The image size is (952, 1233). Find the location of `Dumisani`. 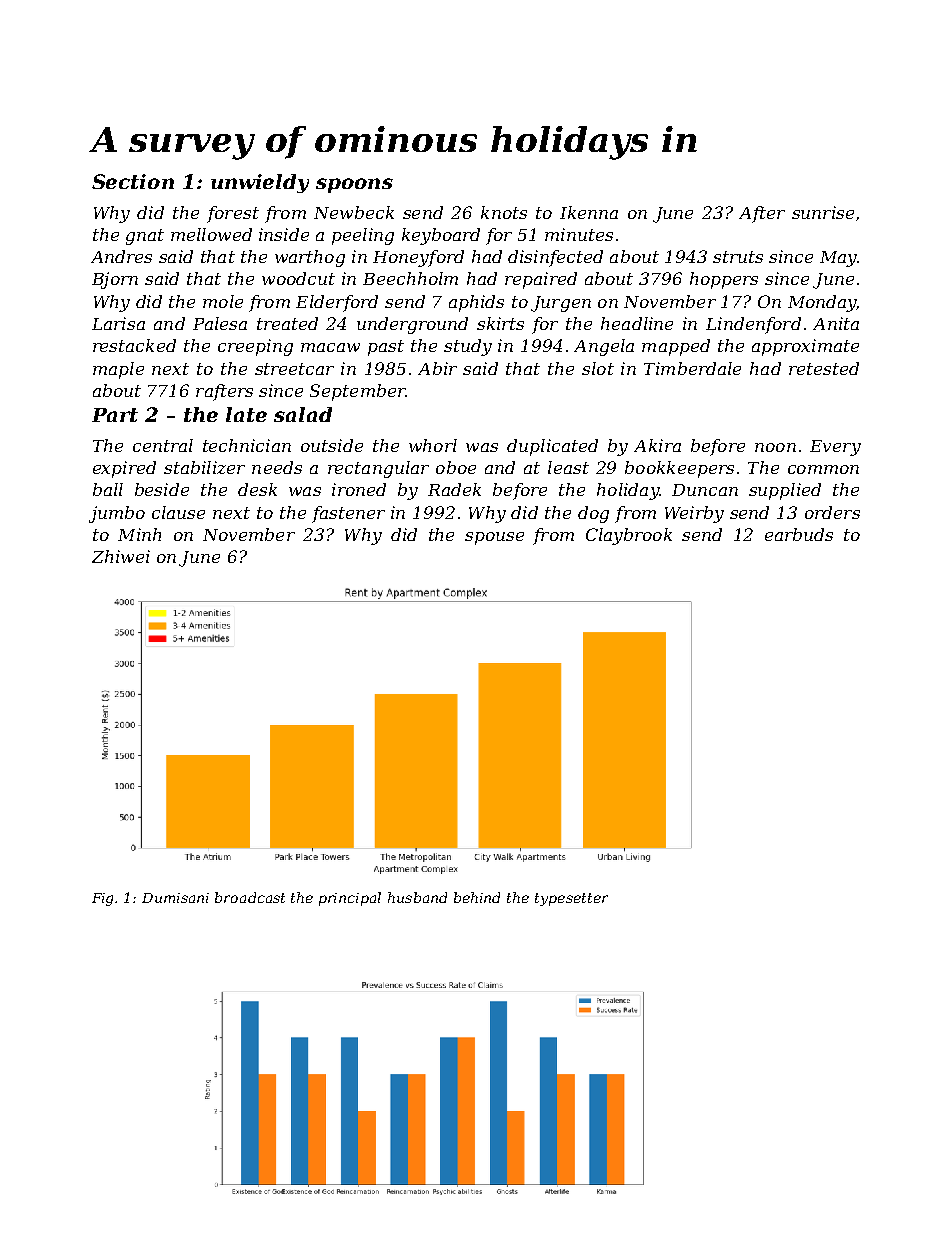

Dumisani is located at coordinates (175, 898).
